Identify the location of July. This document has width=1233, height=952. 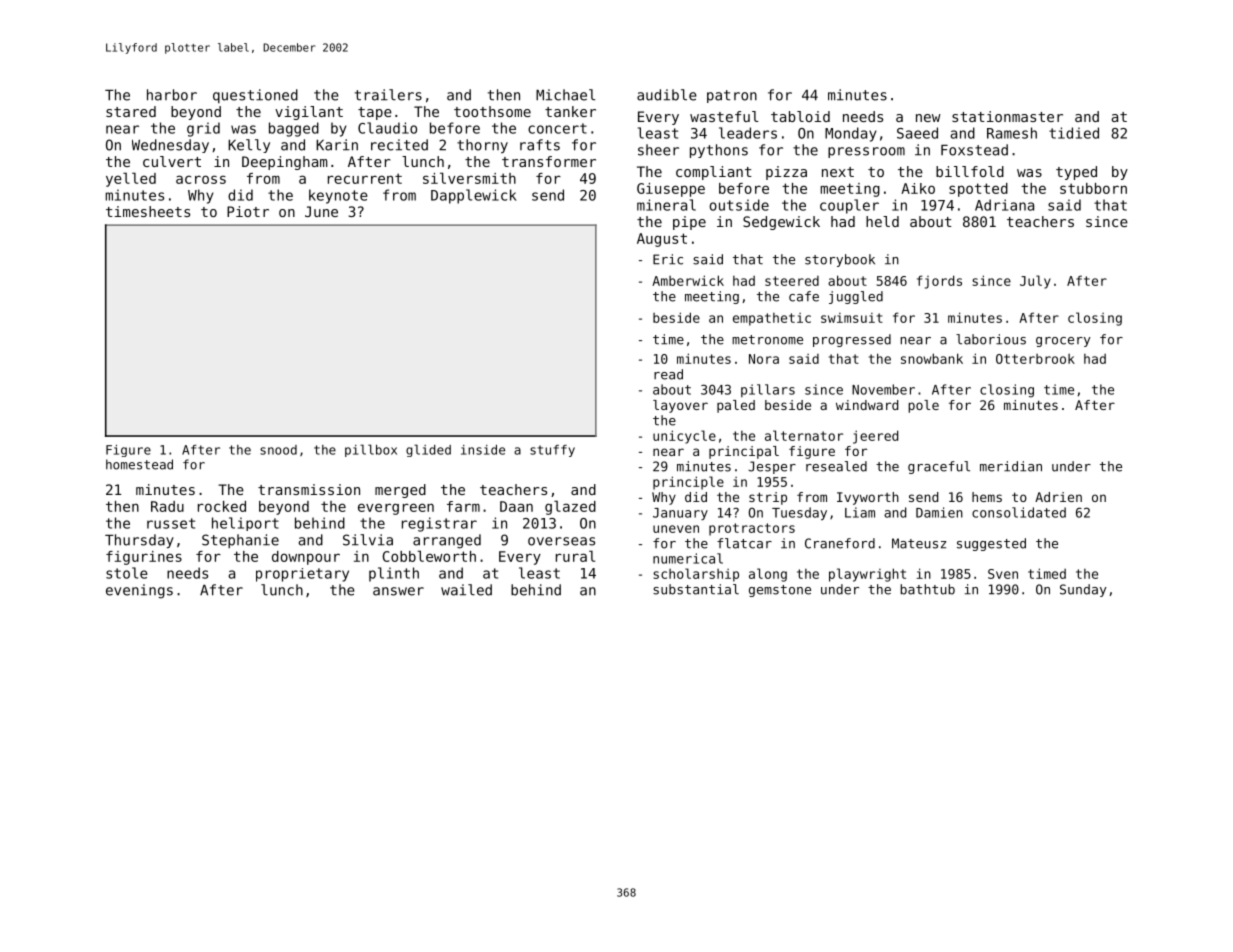
(1035, 282).
